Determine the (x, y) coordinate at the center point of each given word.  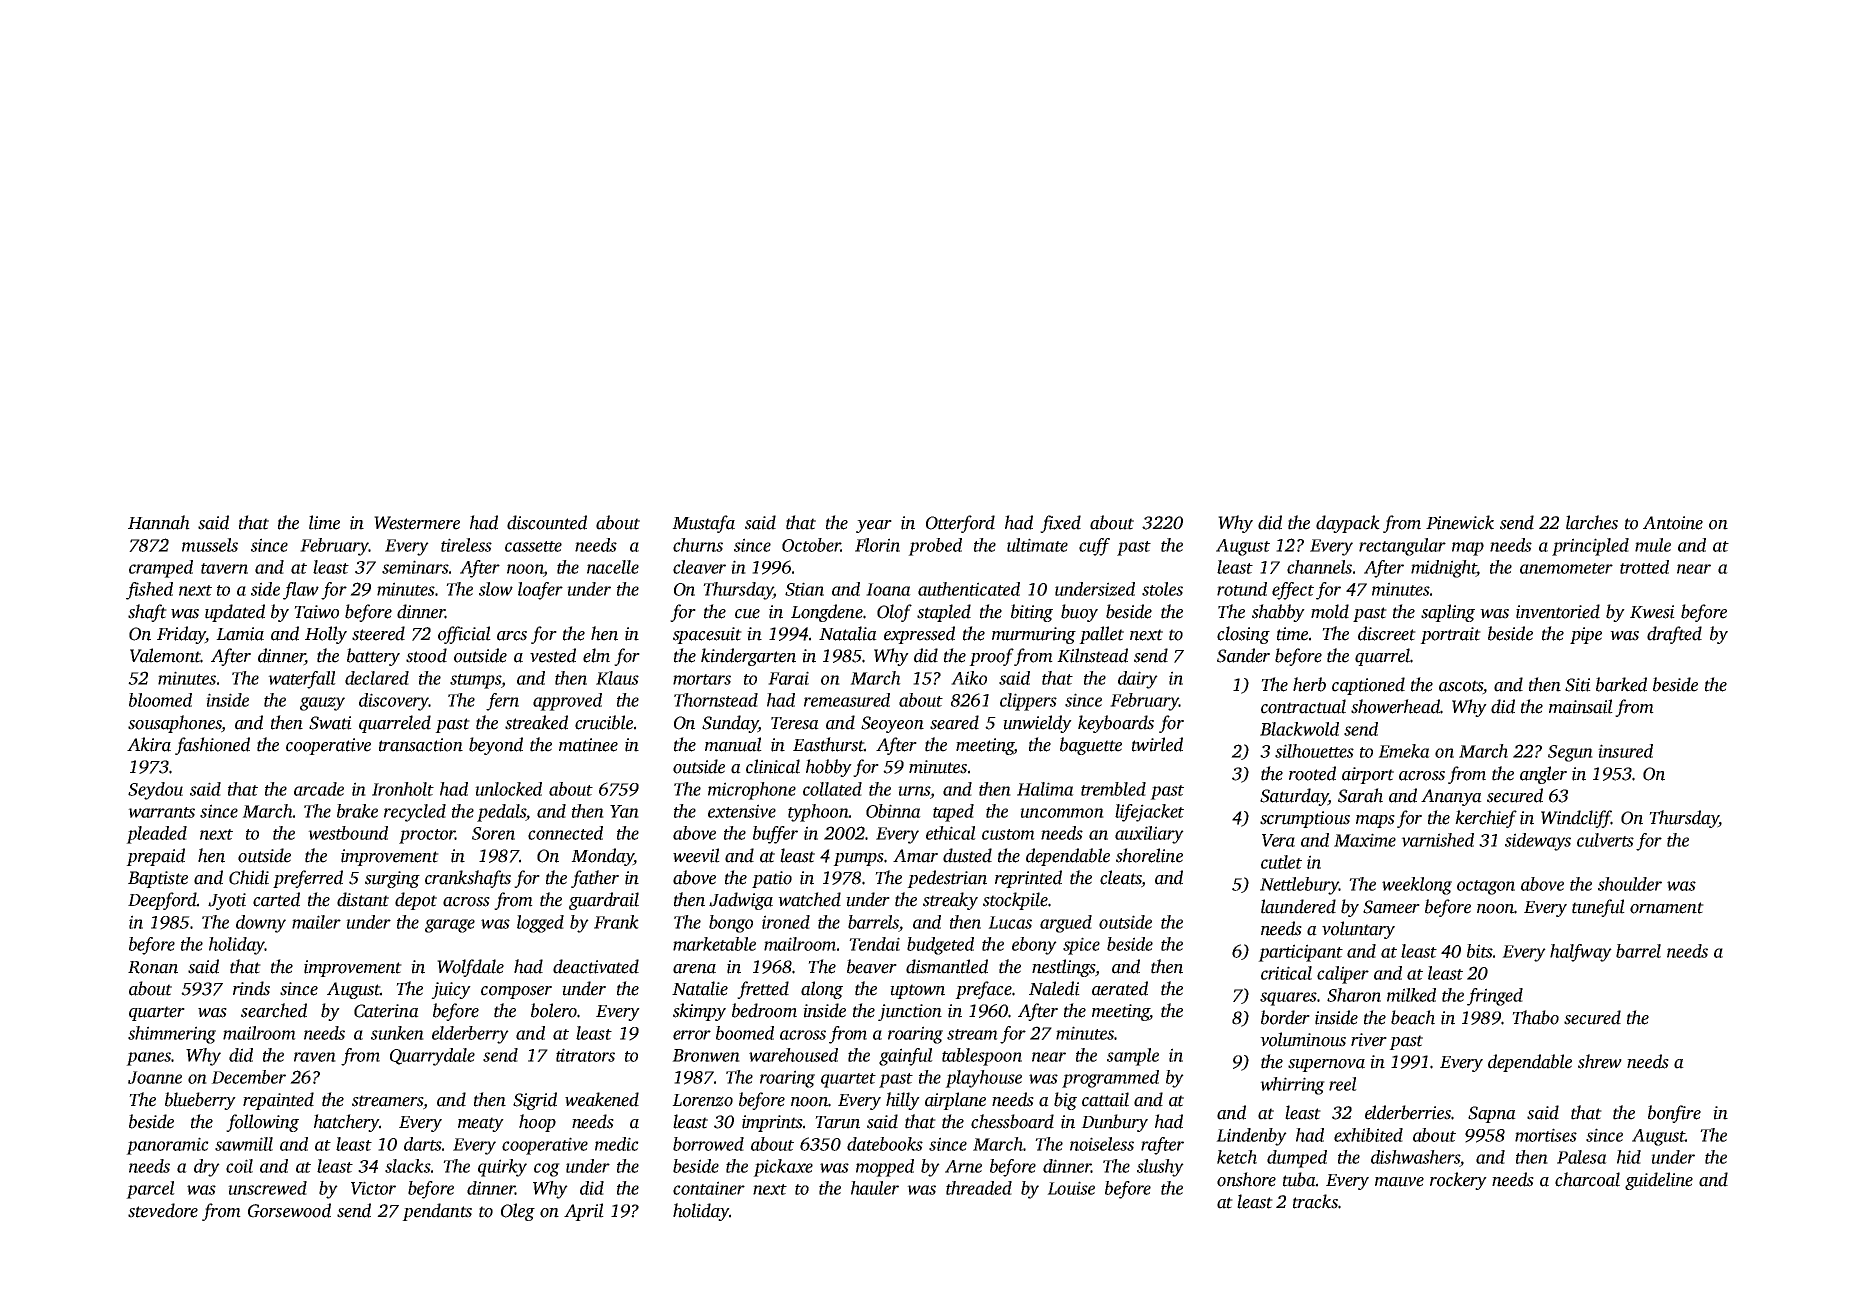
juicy (451, 990)
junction (910, 1012)
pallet (1101, 635)
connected (565, 833)
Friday (181, 635)
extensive (742, 811)
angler (1543, 775)
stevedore (163, 1210)
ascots (1461, 687)
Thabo (1535, 1017)
